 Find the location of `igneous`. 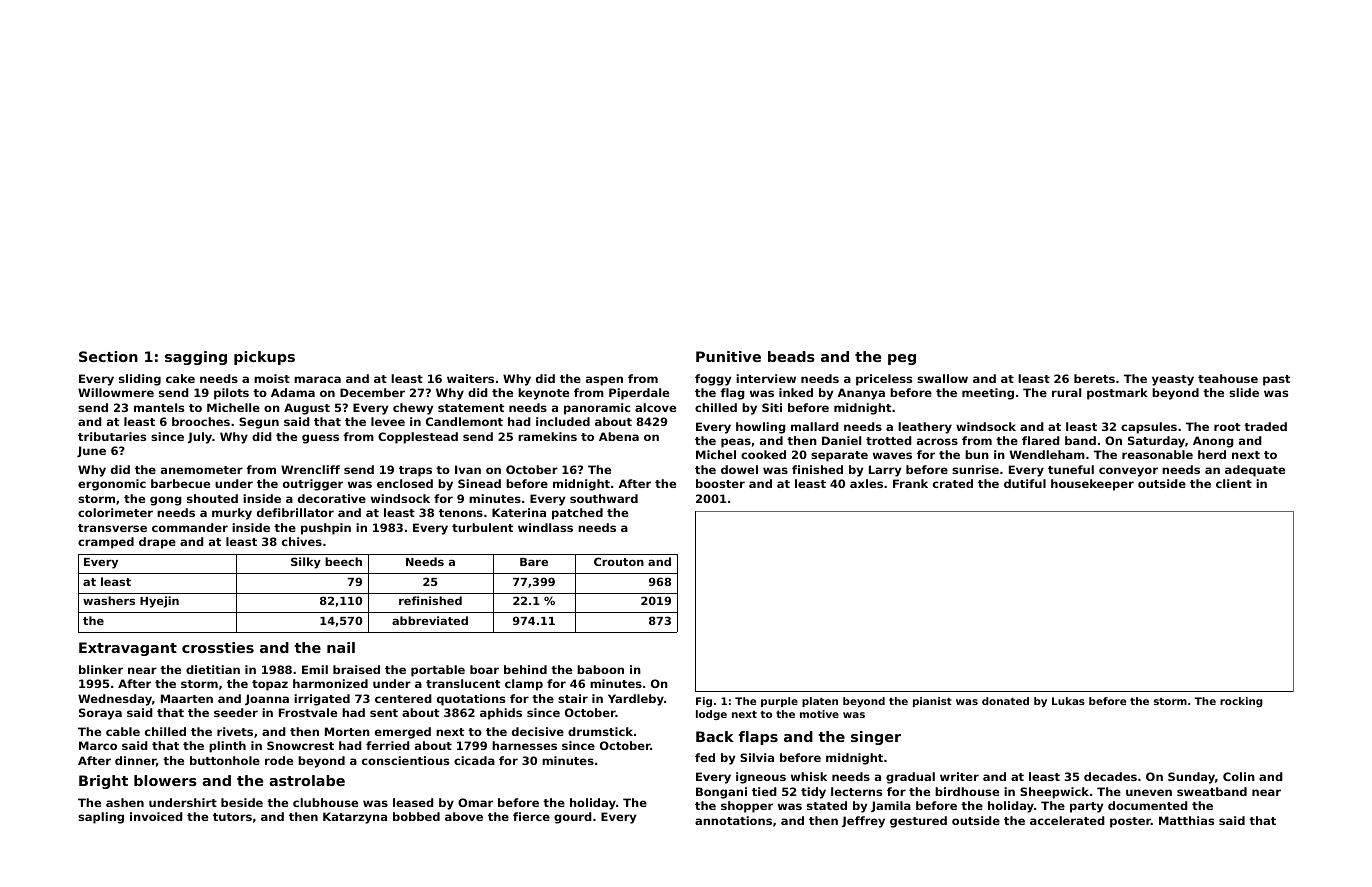

igneous is located at coordinates (761, 778).
